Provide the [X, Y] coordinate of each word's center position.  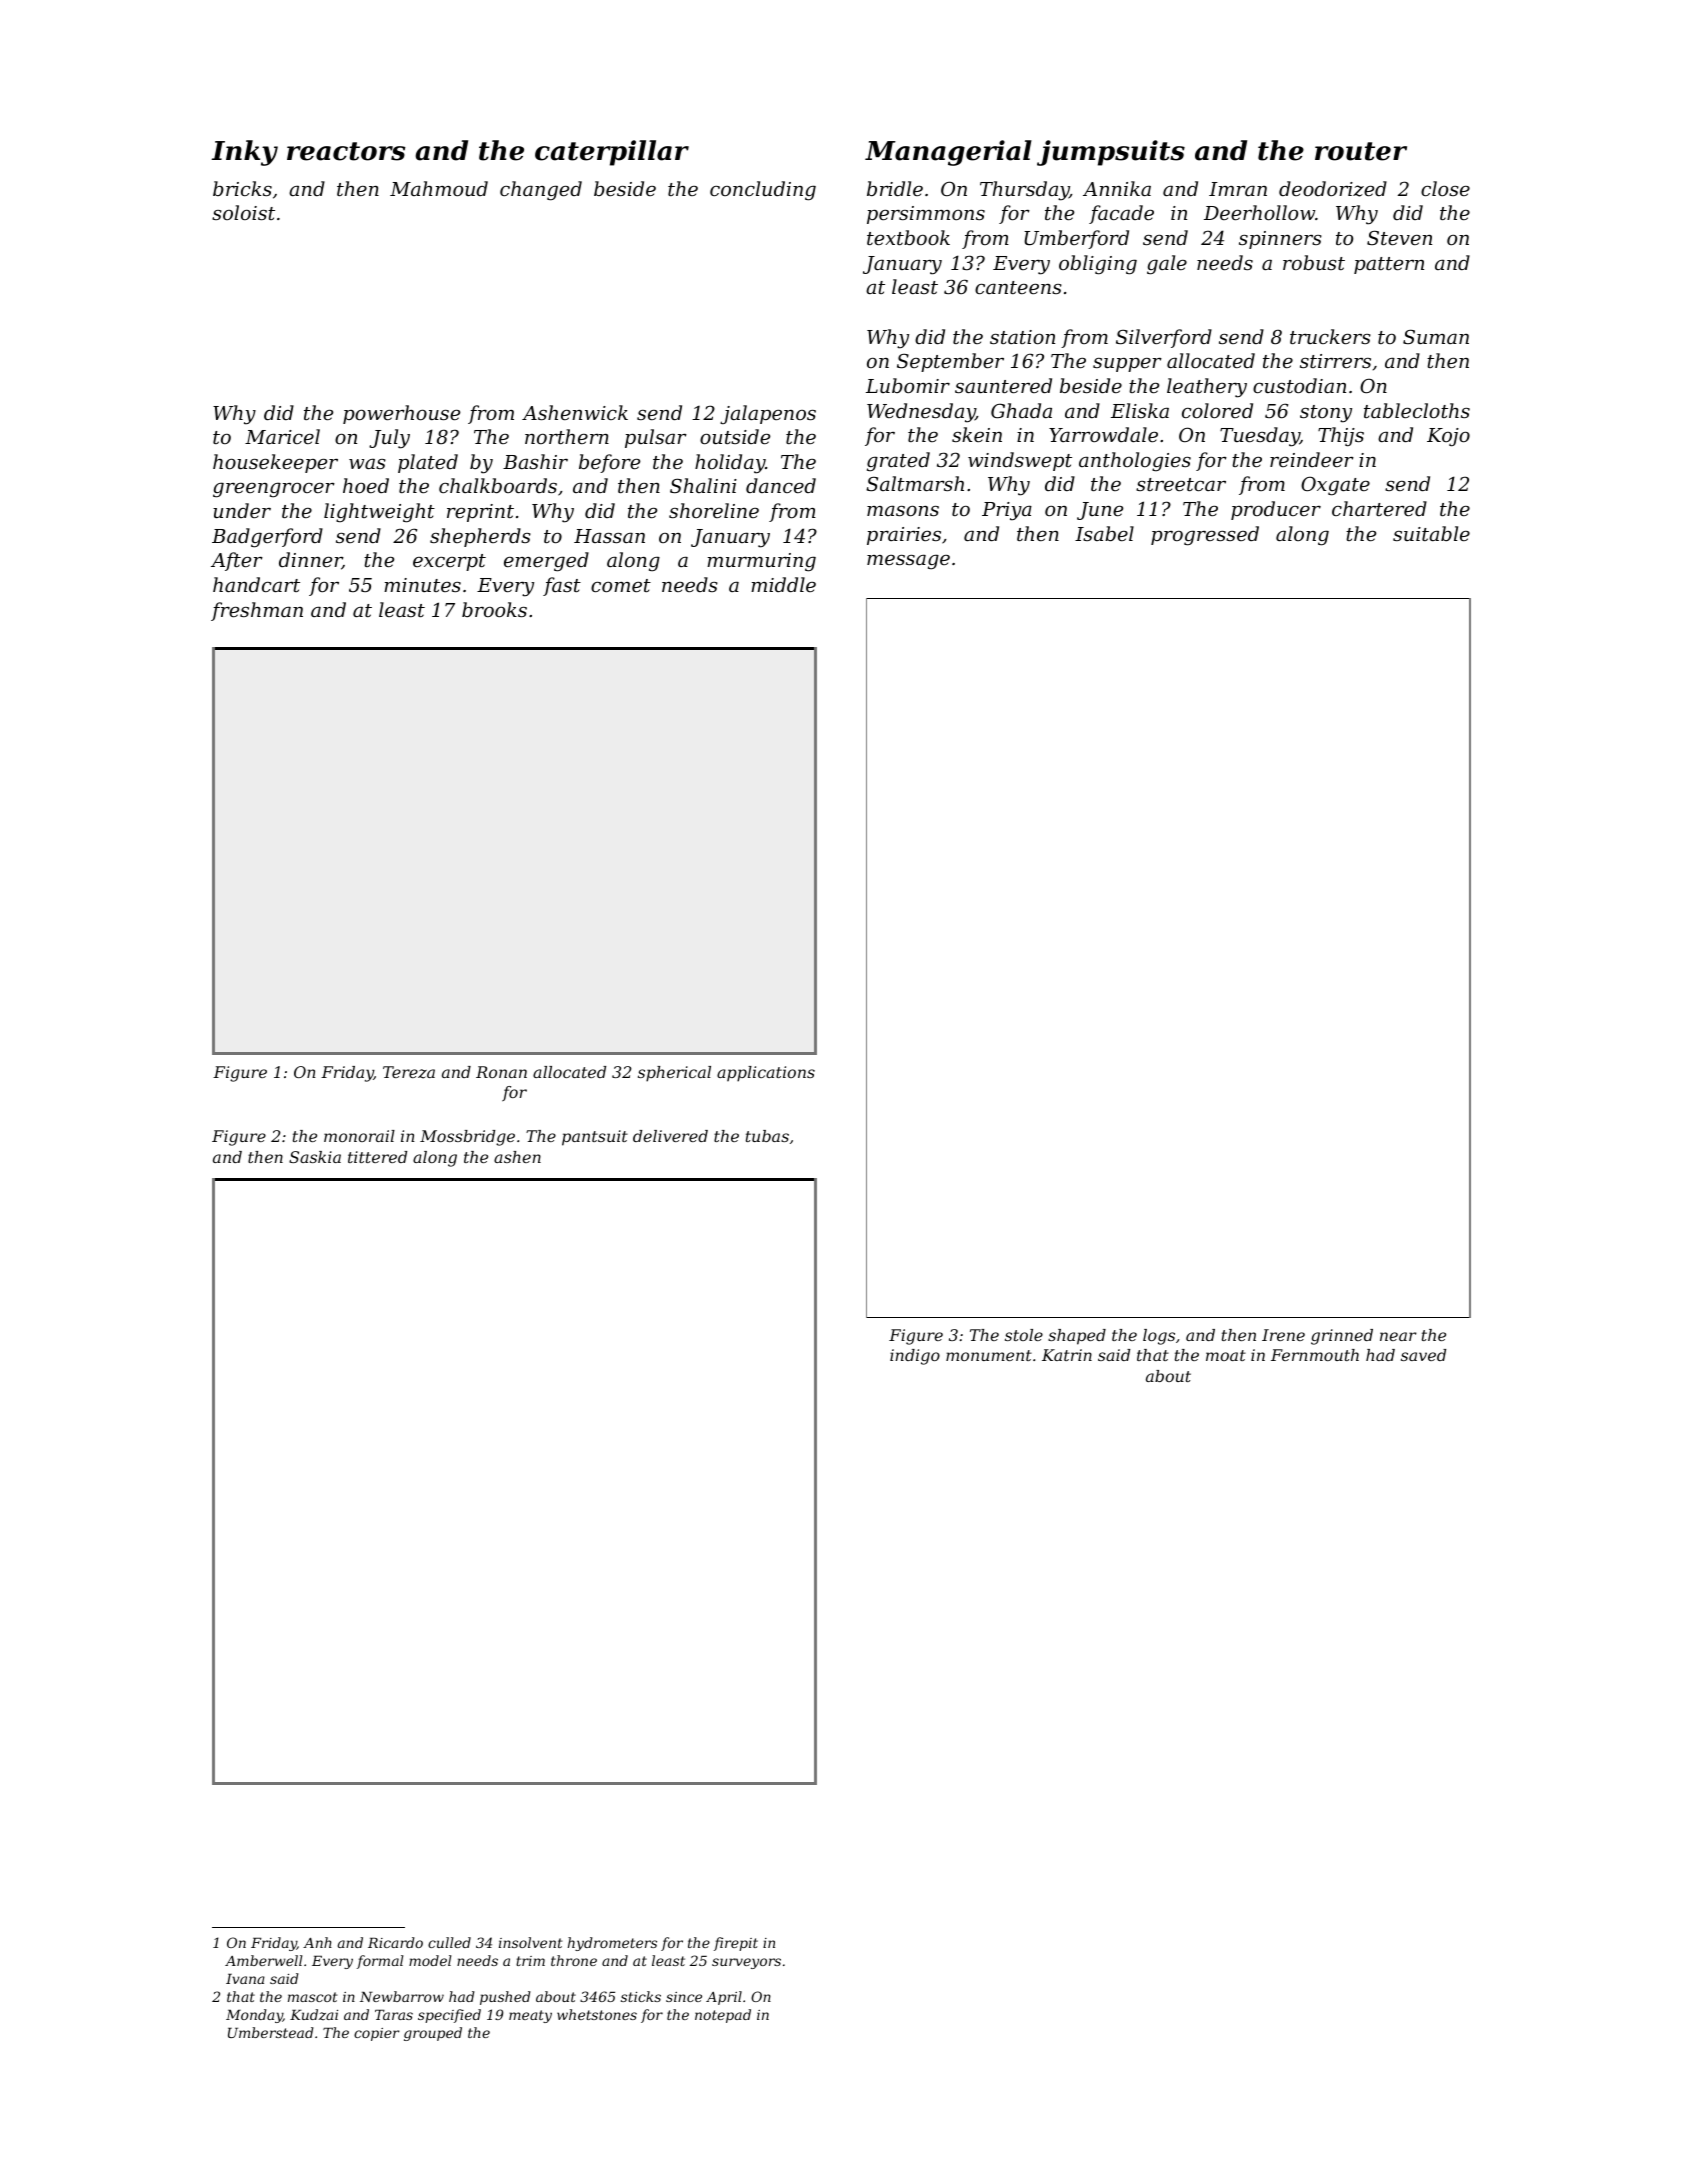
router [1361, 151]
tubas [767, 1136]
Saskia [315, 1157]
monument [989, 1355]
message [908, 562]
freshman [257, 611]
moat [1226, 1355]
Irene [1283, 1335]
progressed [1205, 536]
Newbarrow [402, 1996]
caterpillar [612, 153]
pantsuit [595, 1138]
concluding [763, 191]
